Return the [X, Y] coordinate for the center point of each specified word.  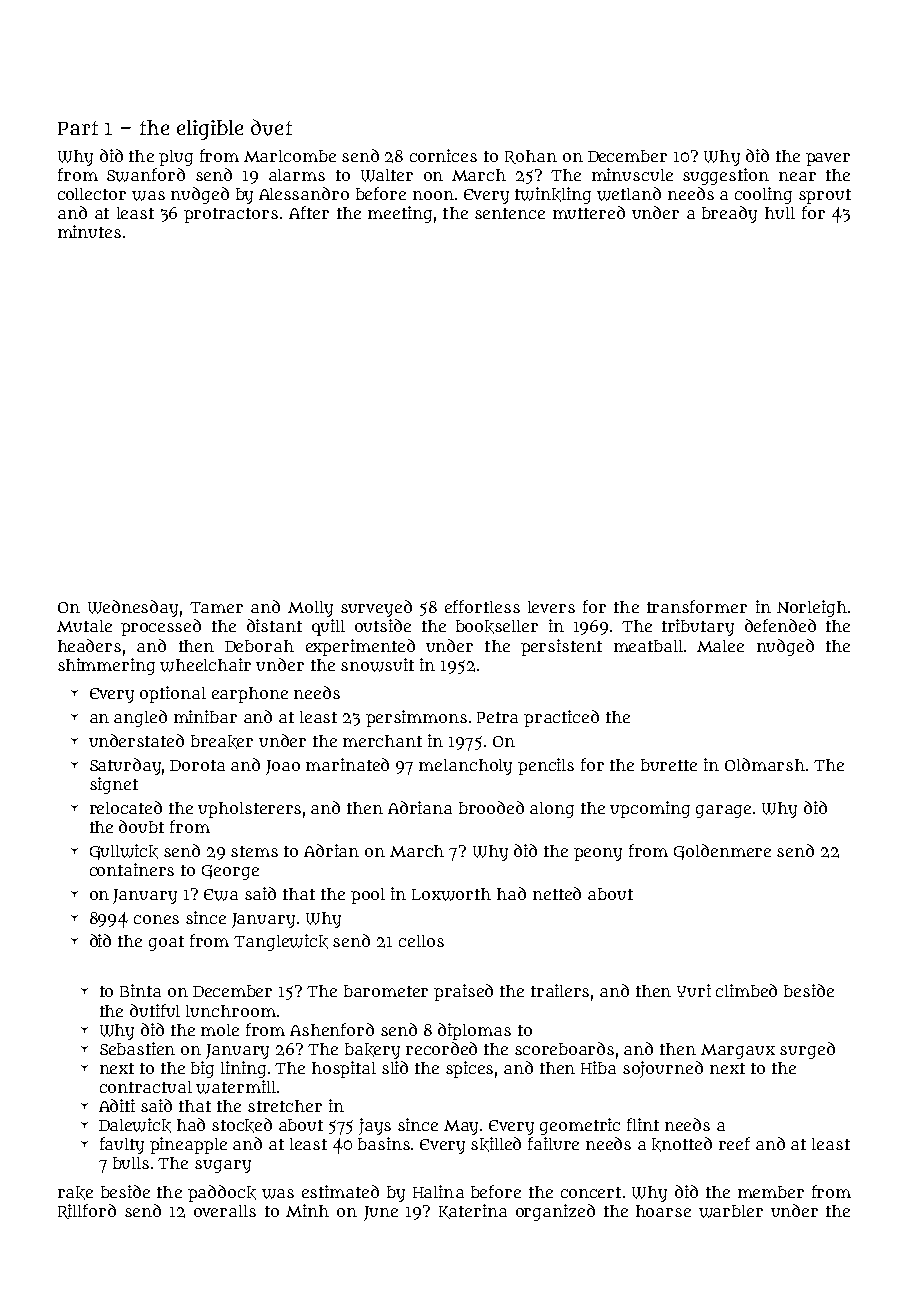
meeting [400, 214]
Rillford [87, 1211]
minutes [89, 231]
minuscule [632, 174]
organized [555, 1212]
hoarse [663, 1211]
